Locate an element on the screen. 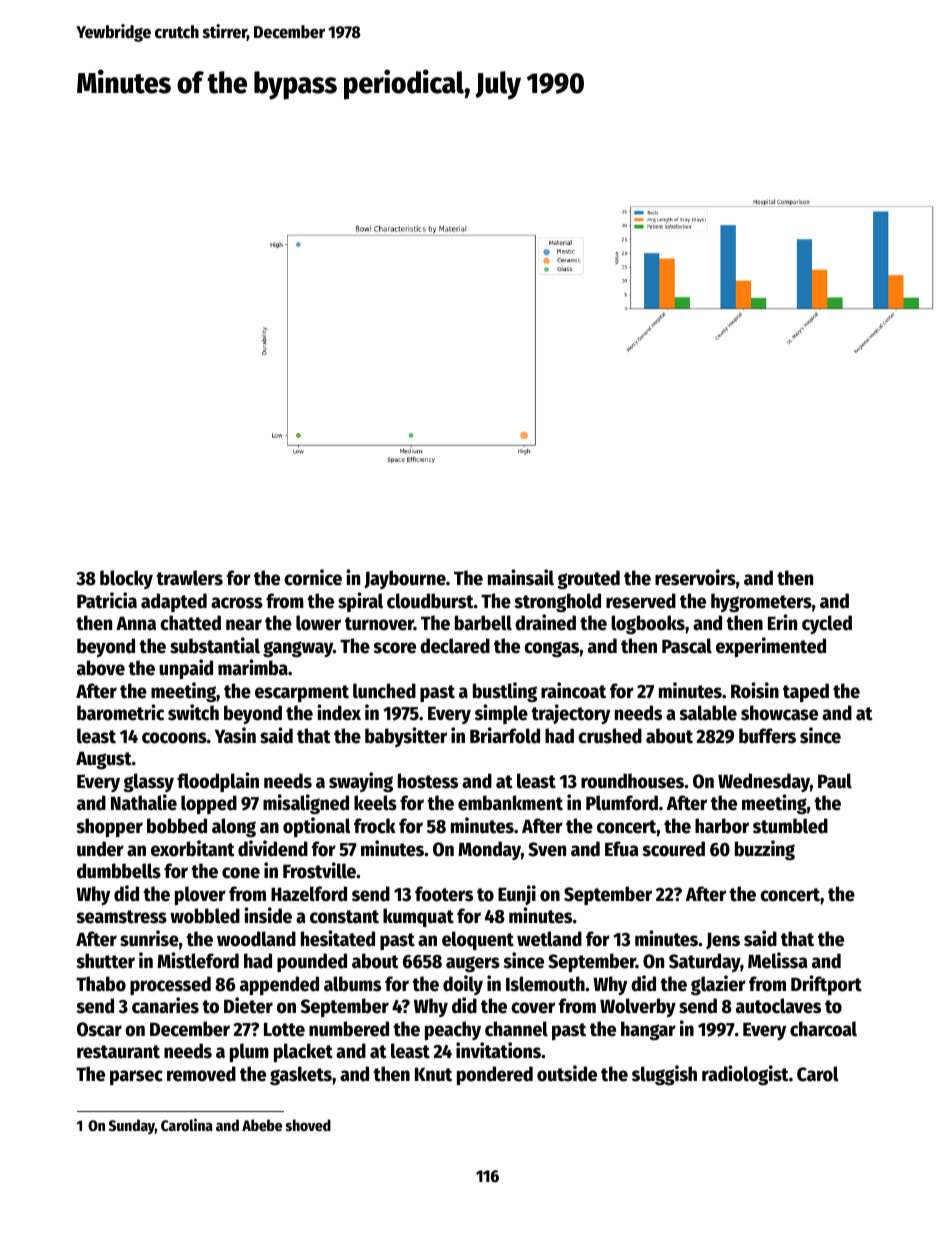 The image size is (952, 1233). Frostville is located at coordinates (319, 870).
